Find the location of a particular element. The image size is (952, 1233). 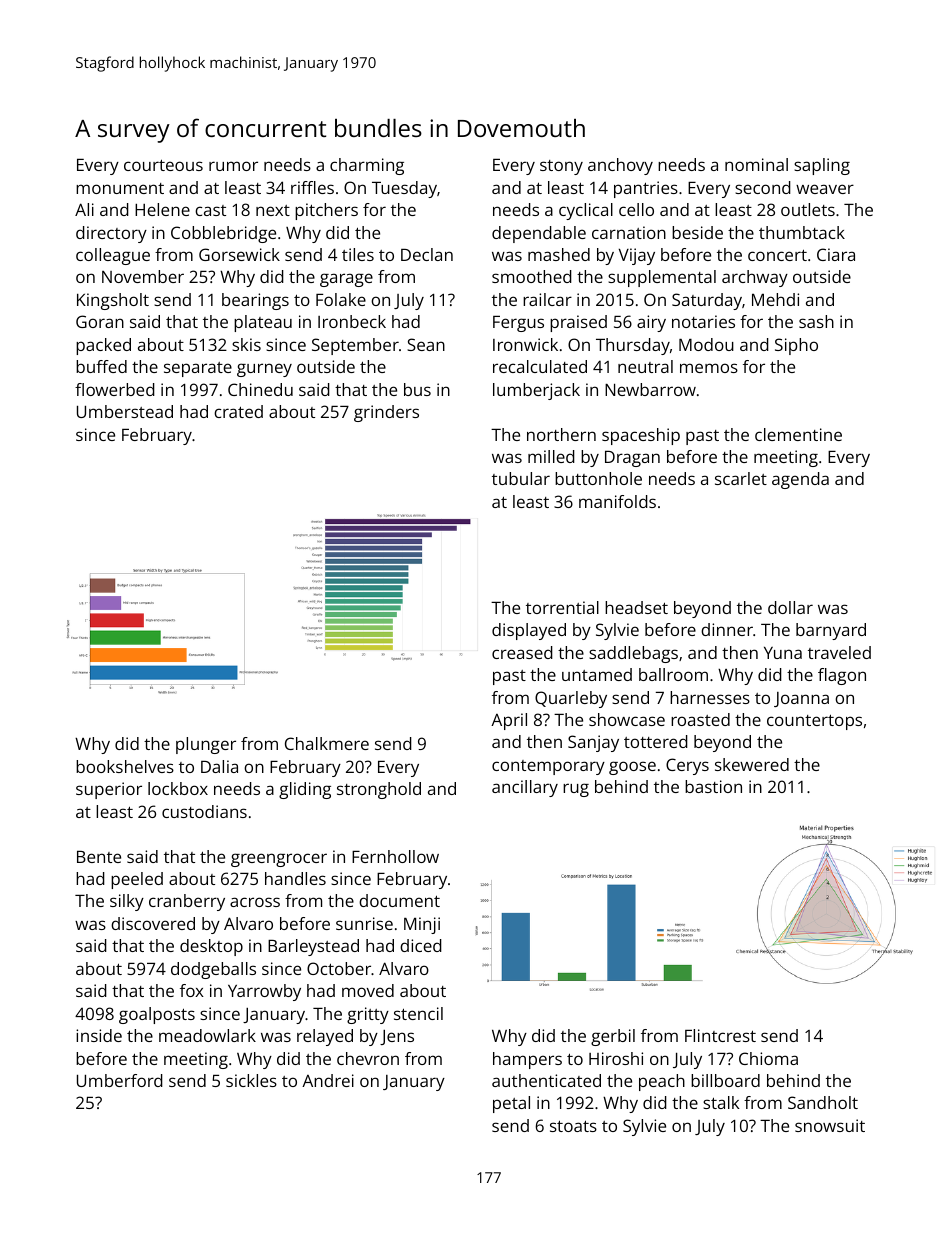

Modou is located at coordinates (706, 344).
